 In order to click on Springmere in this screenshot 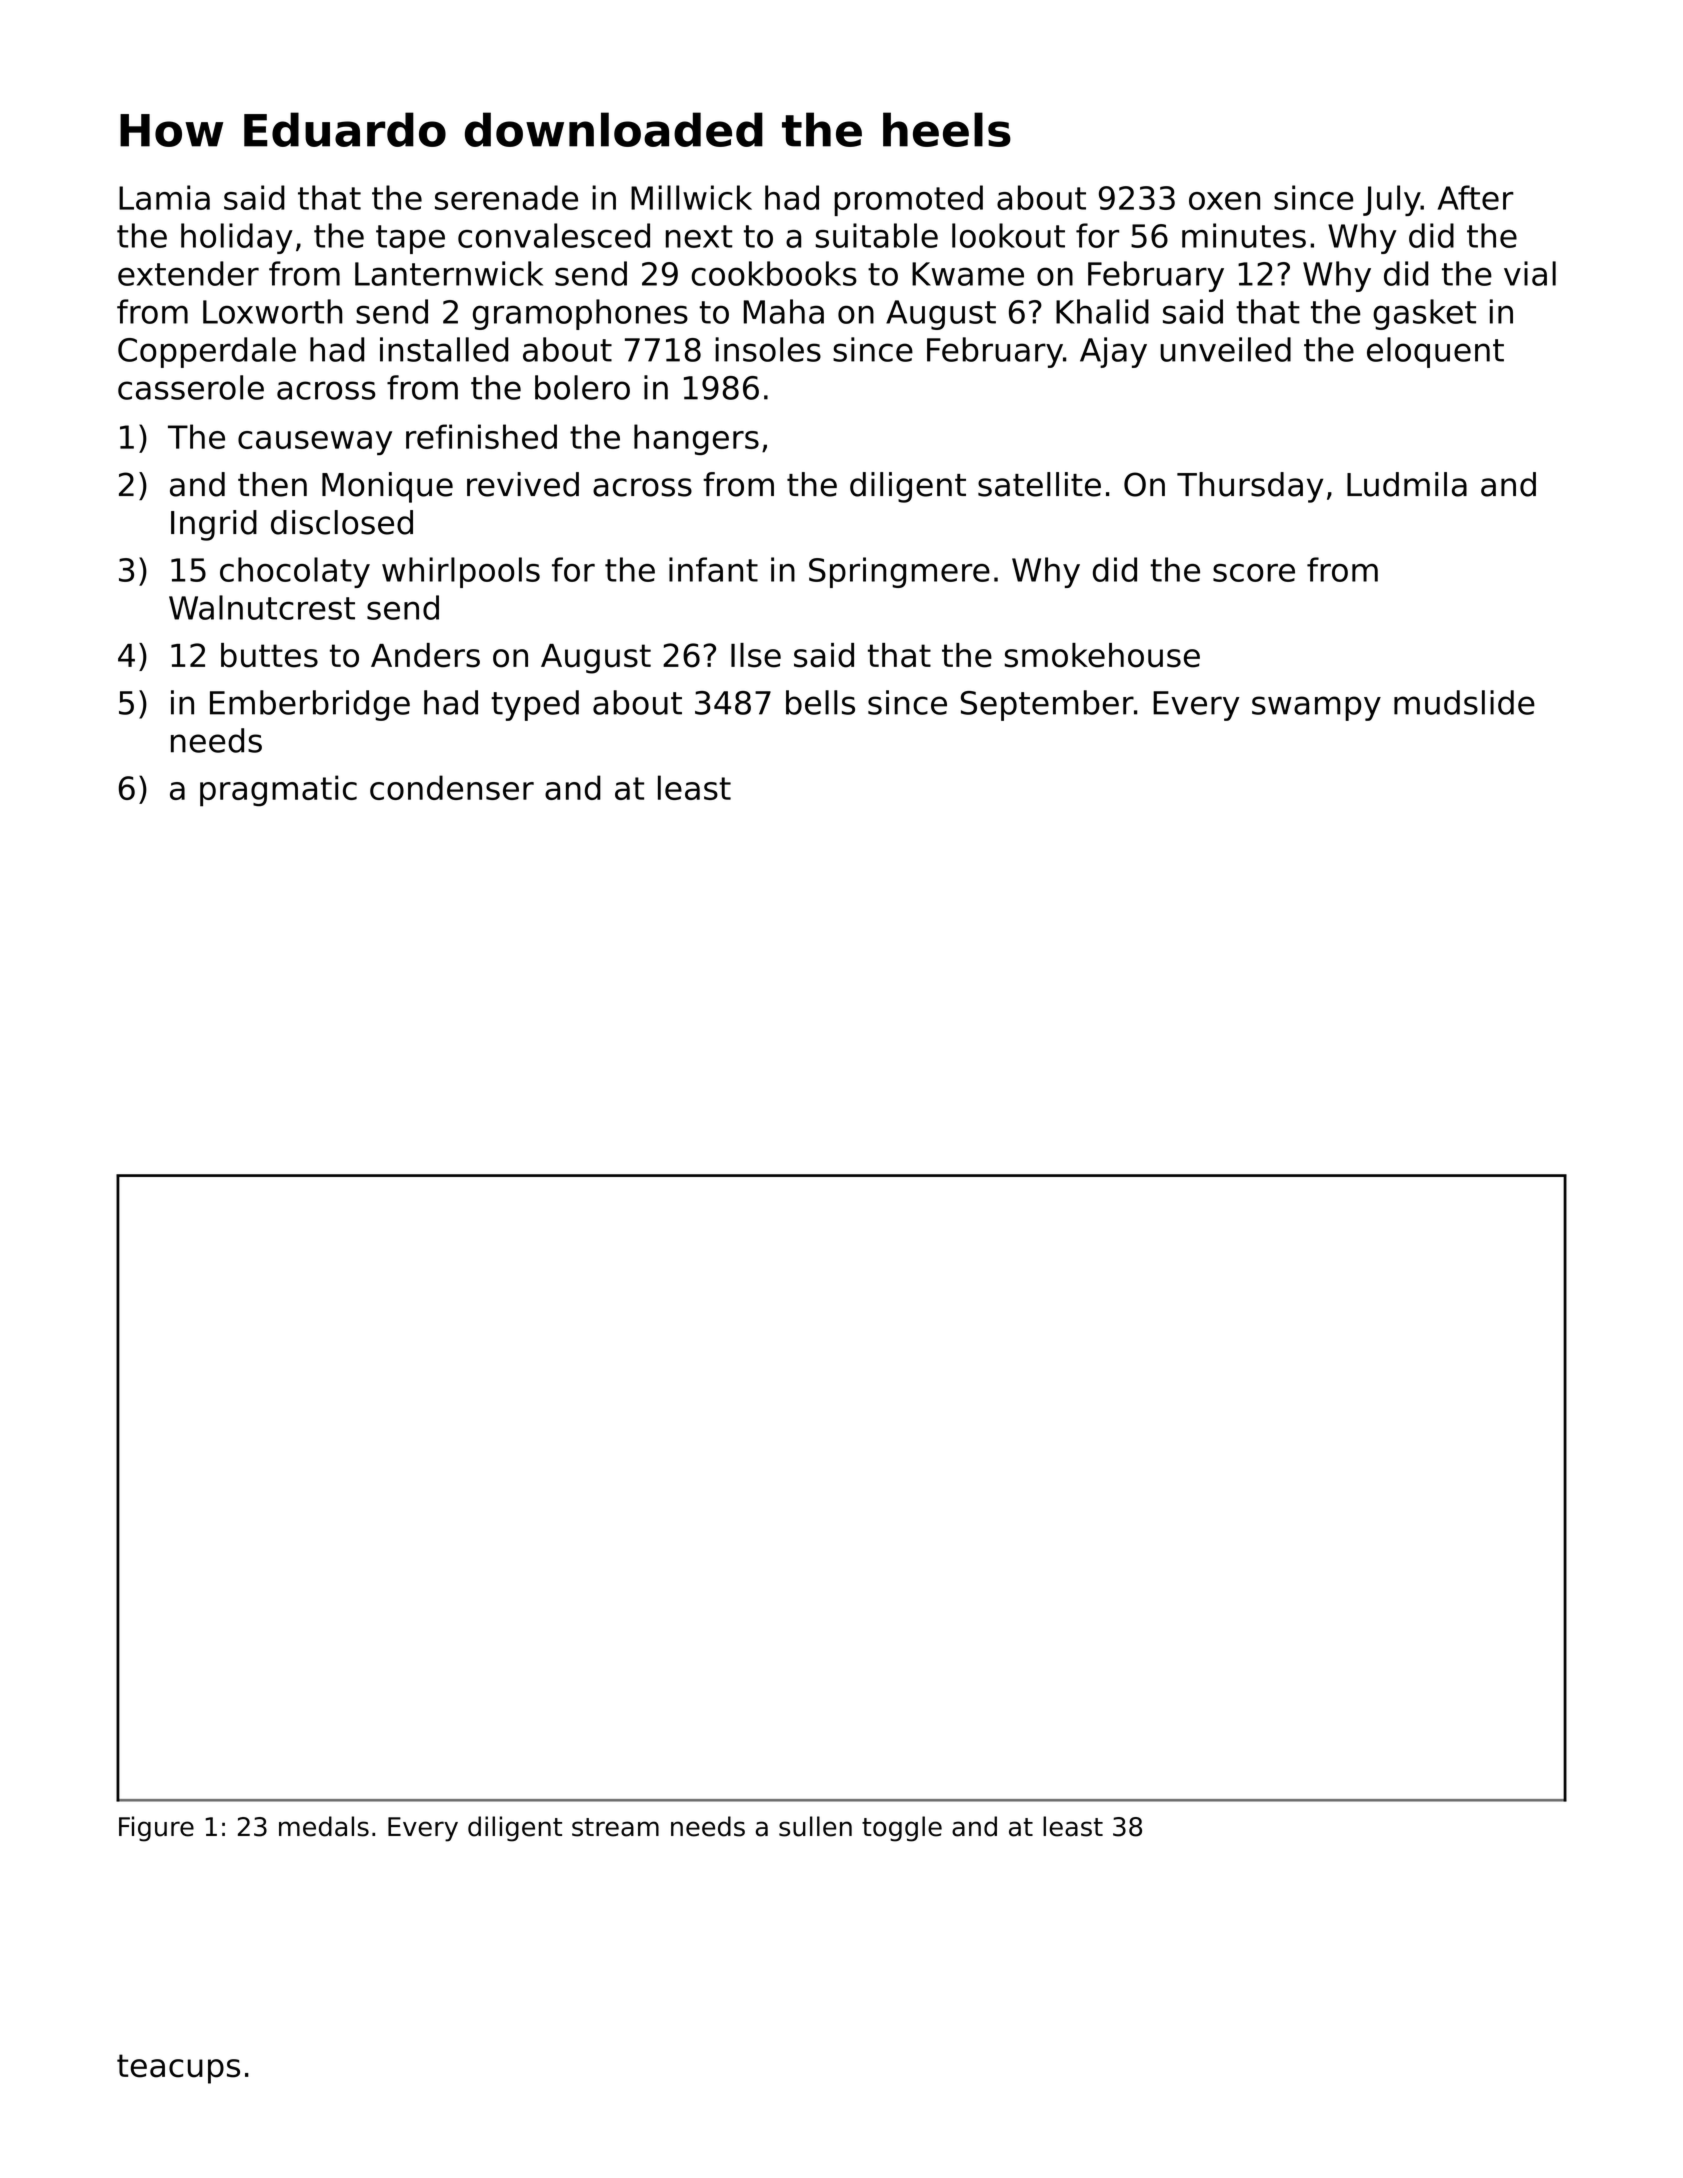, I will do `click(899, 572)`.
